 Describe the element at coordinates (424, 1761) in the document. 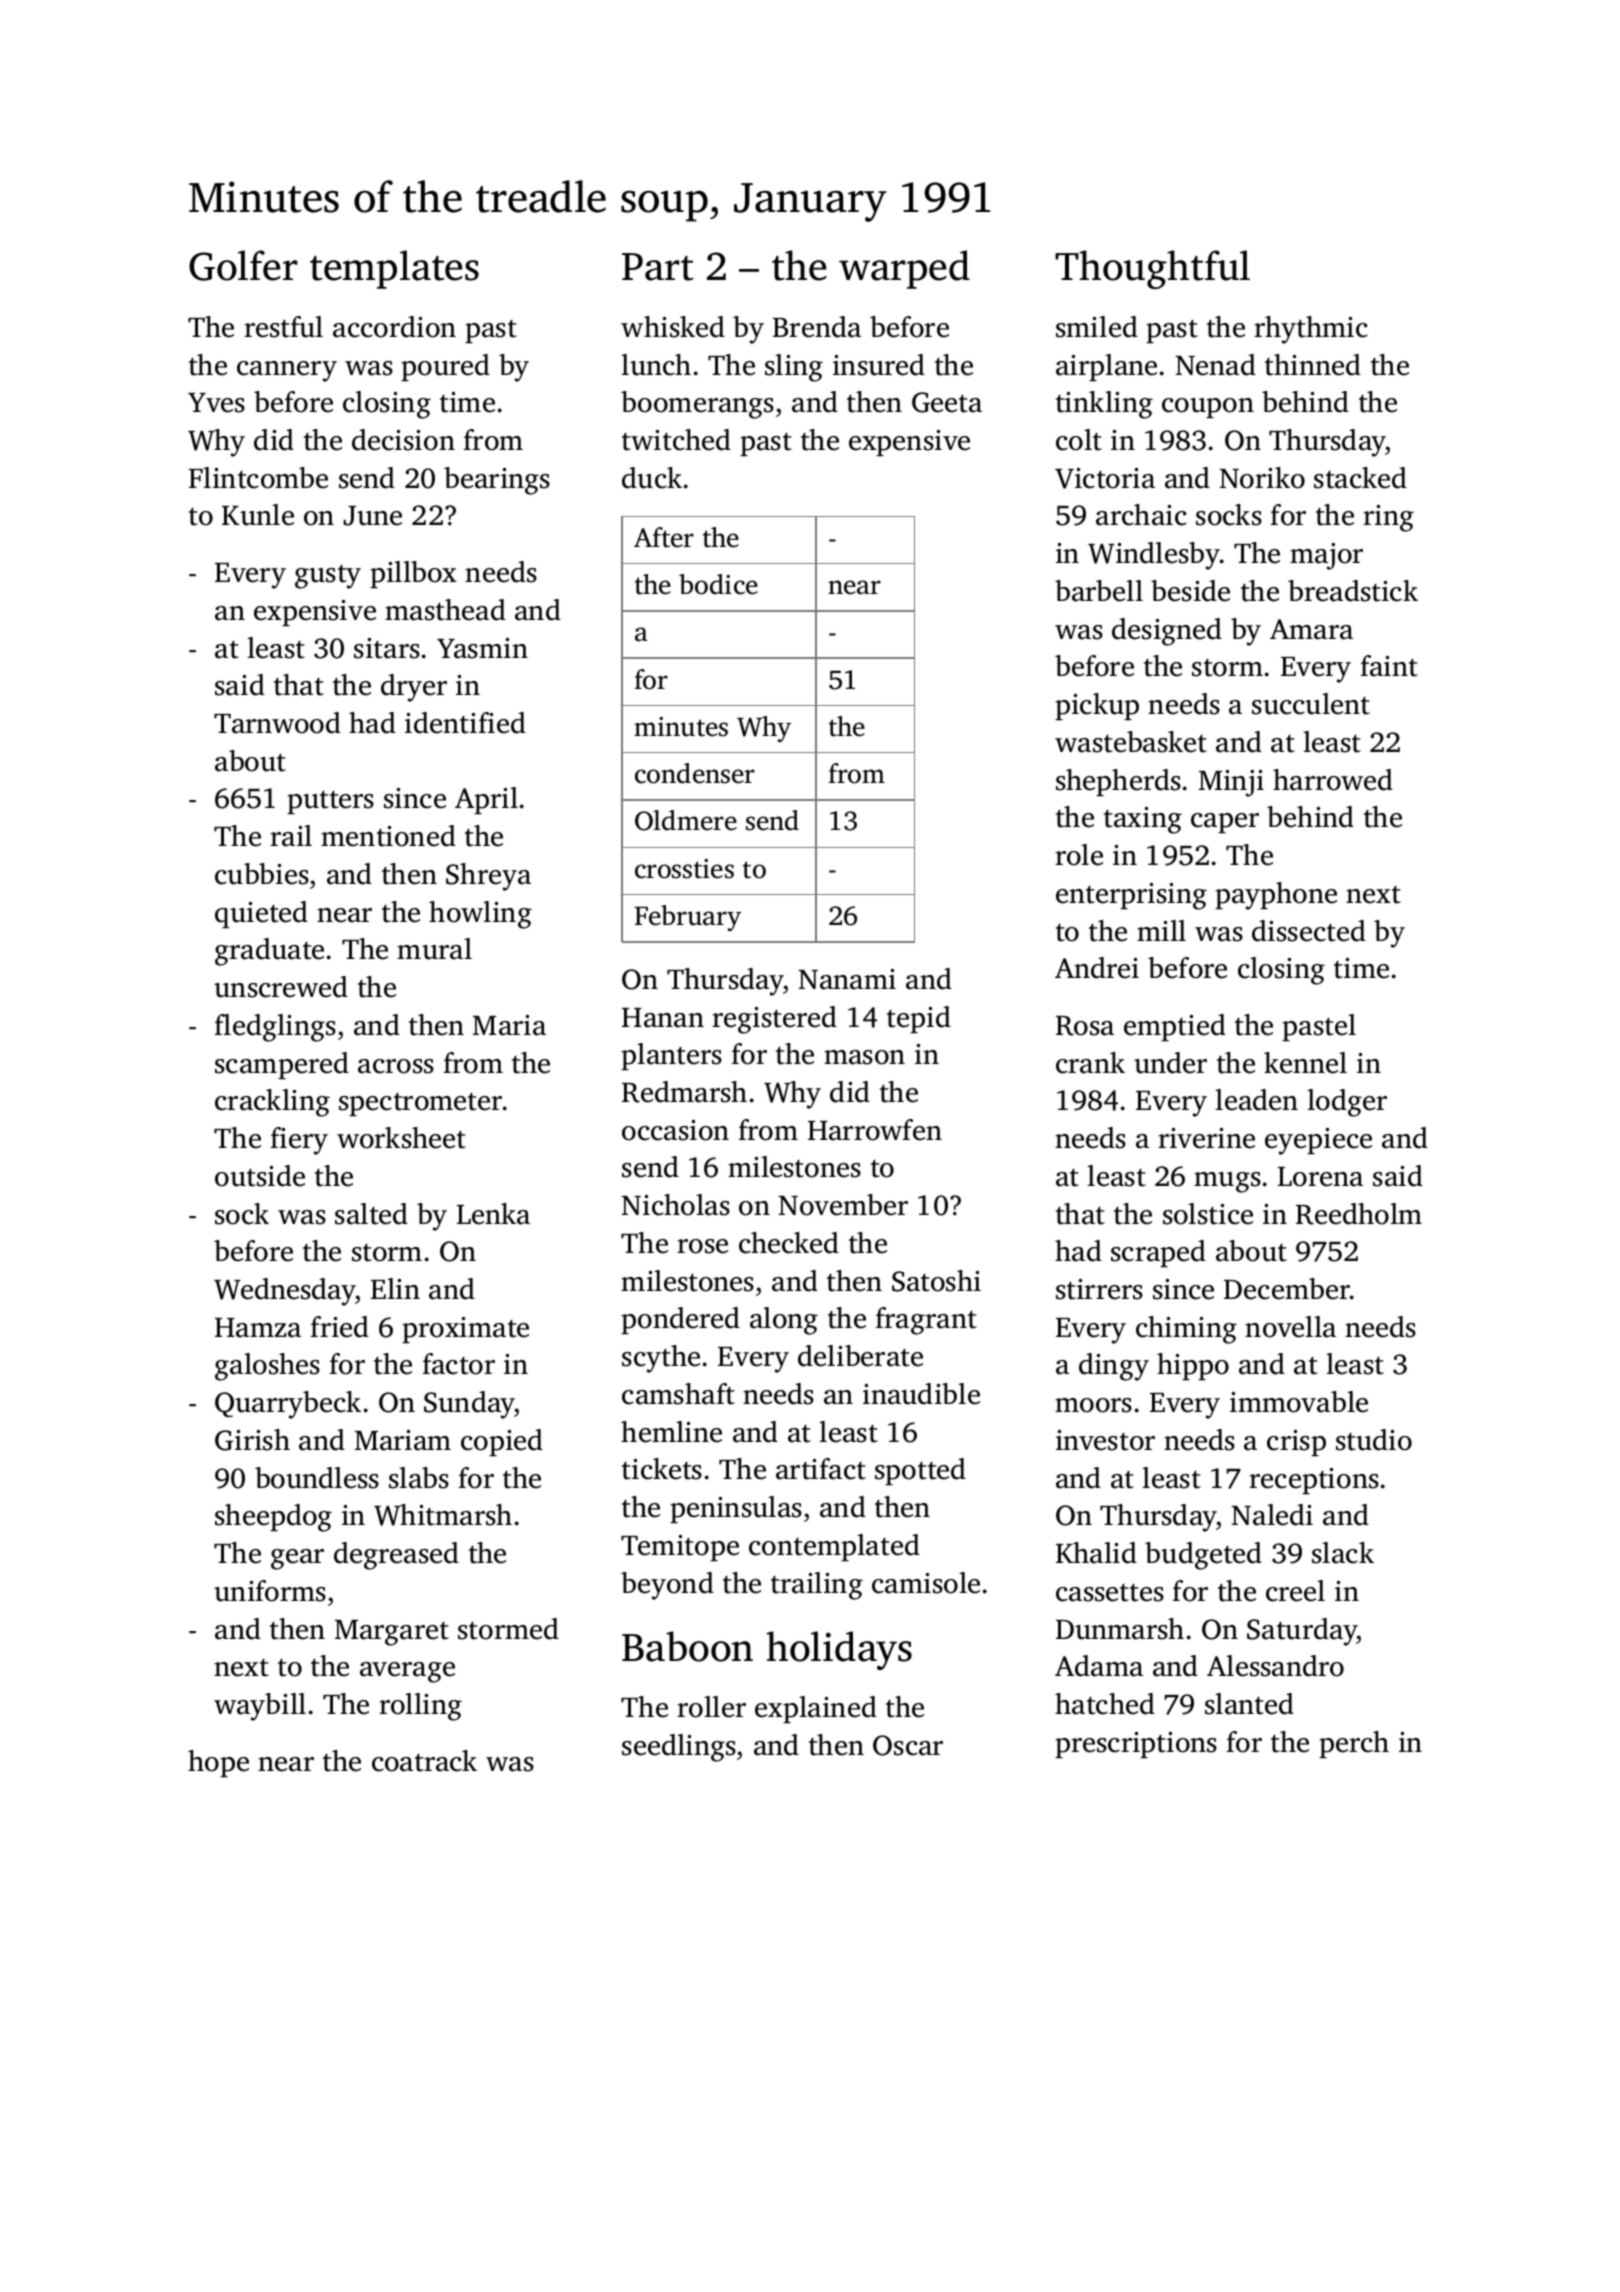

I see `coatrack` at that location.
